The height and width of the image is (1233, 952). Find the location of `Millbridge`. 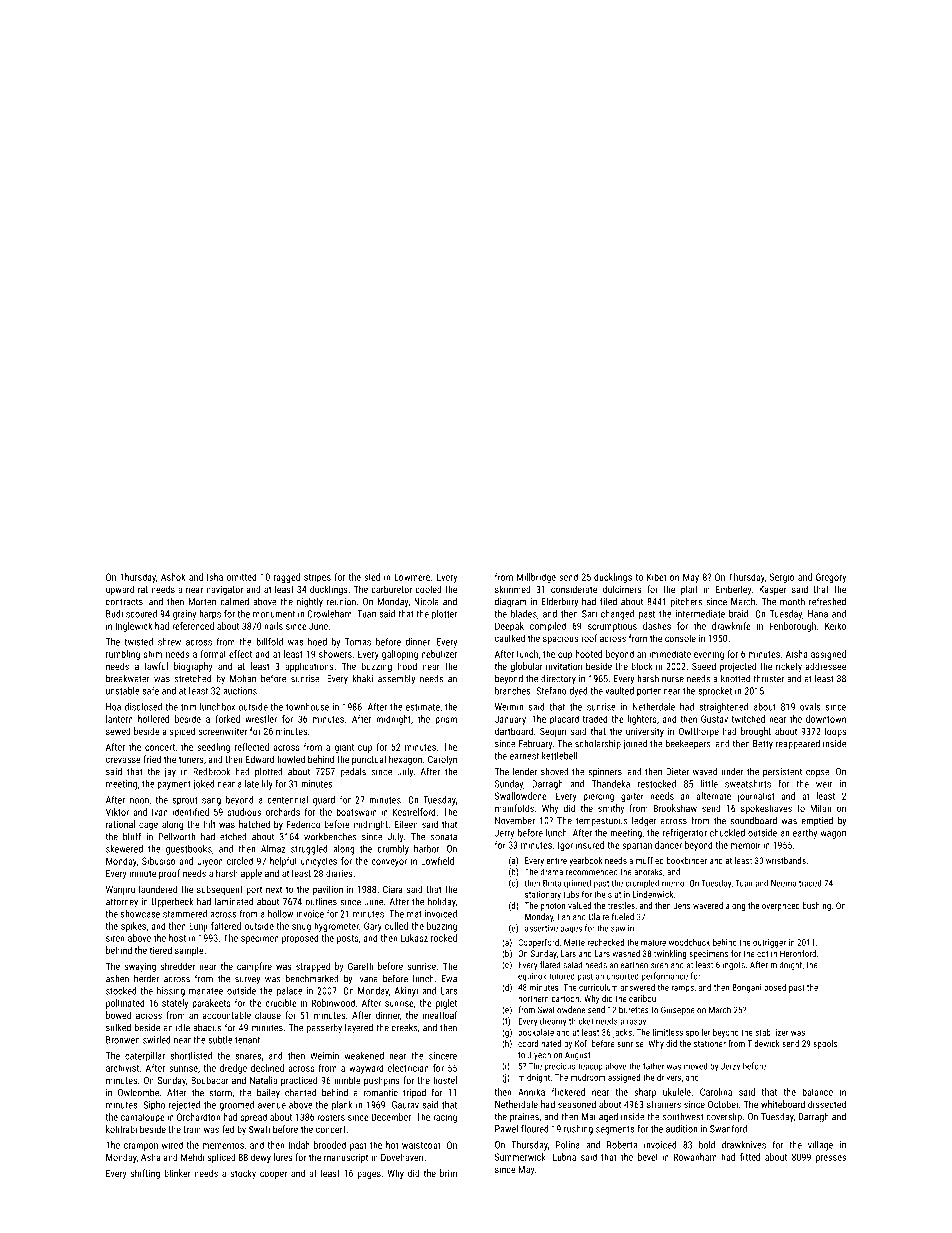

Millbridge is located at coordinates (536, 578).
